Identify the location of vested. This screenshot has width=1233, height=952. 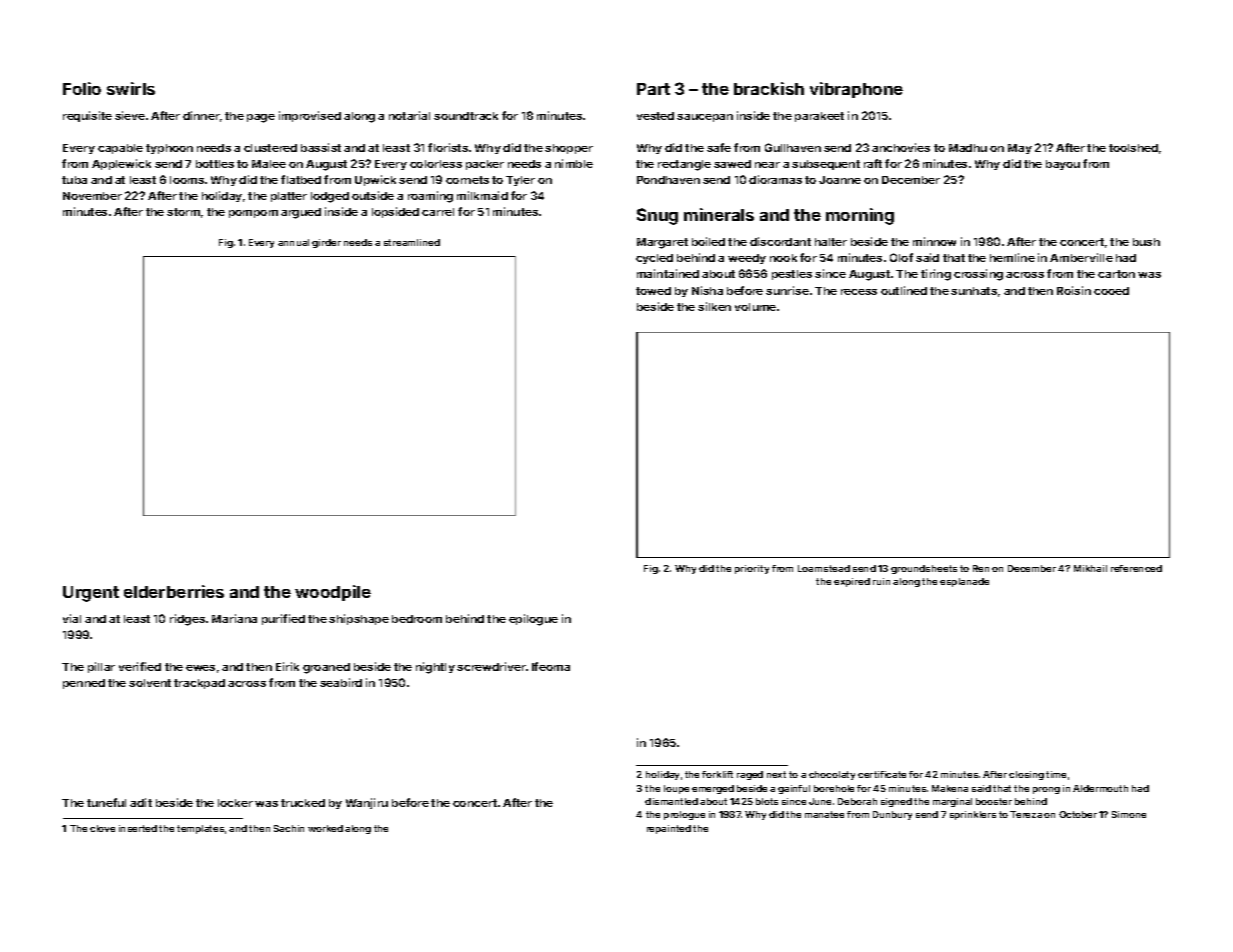
(655, 116).
